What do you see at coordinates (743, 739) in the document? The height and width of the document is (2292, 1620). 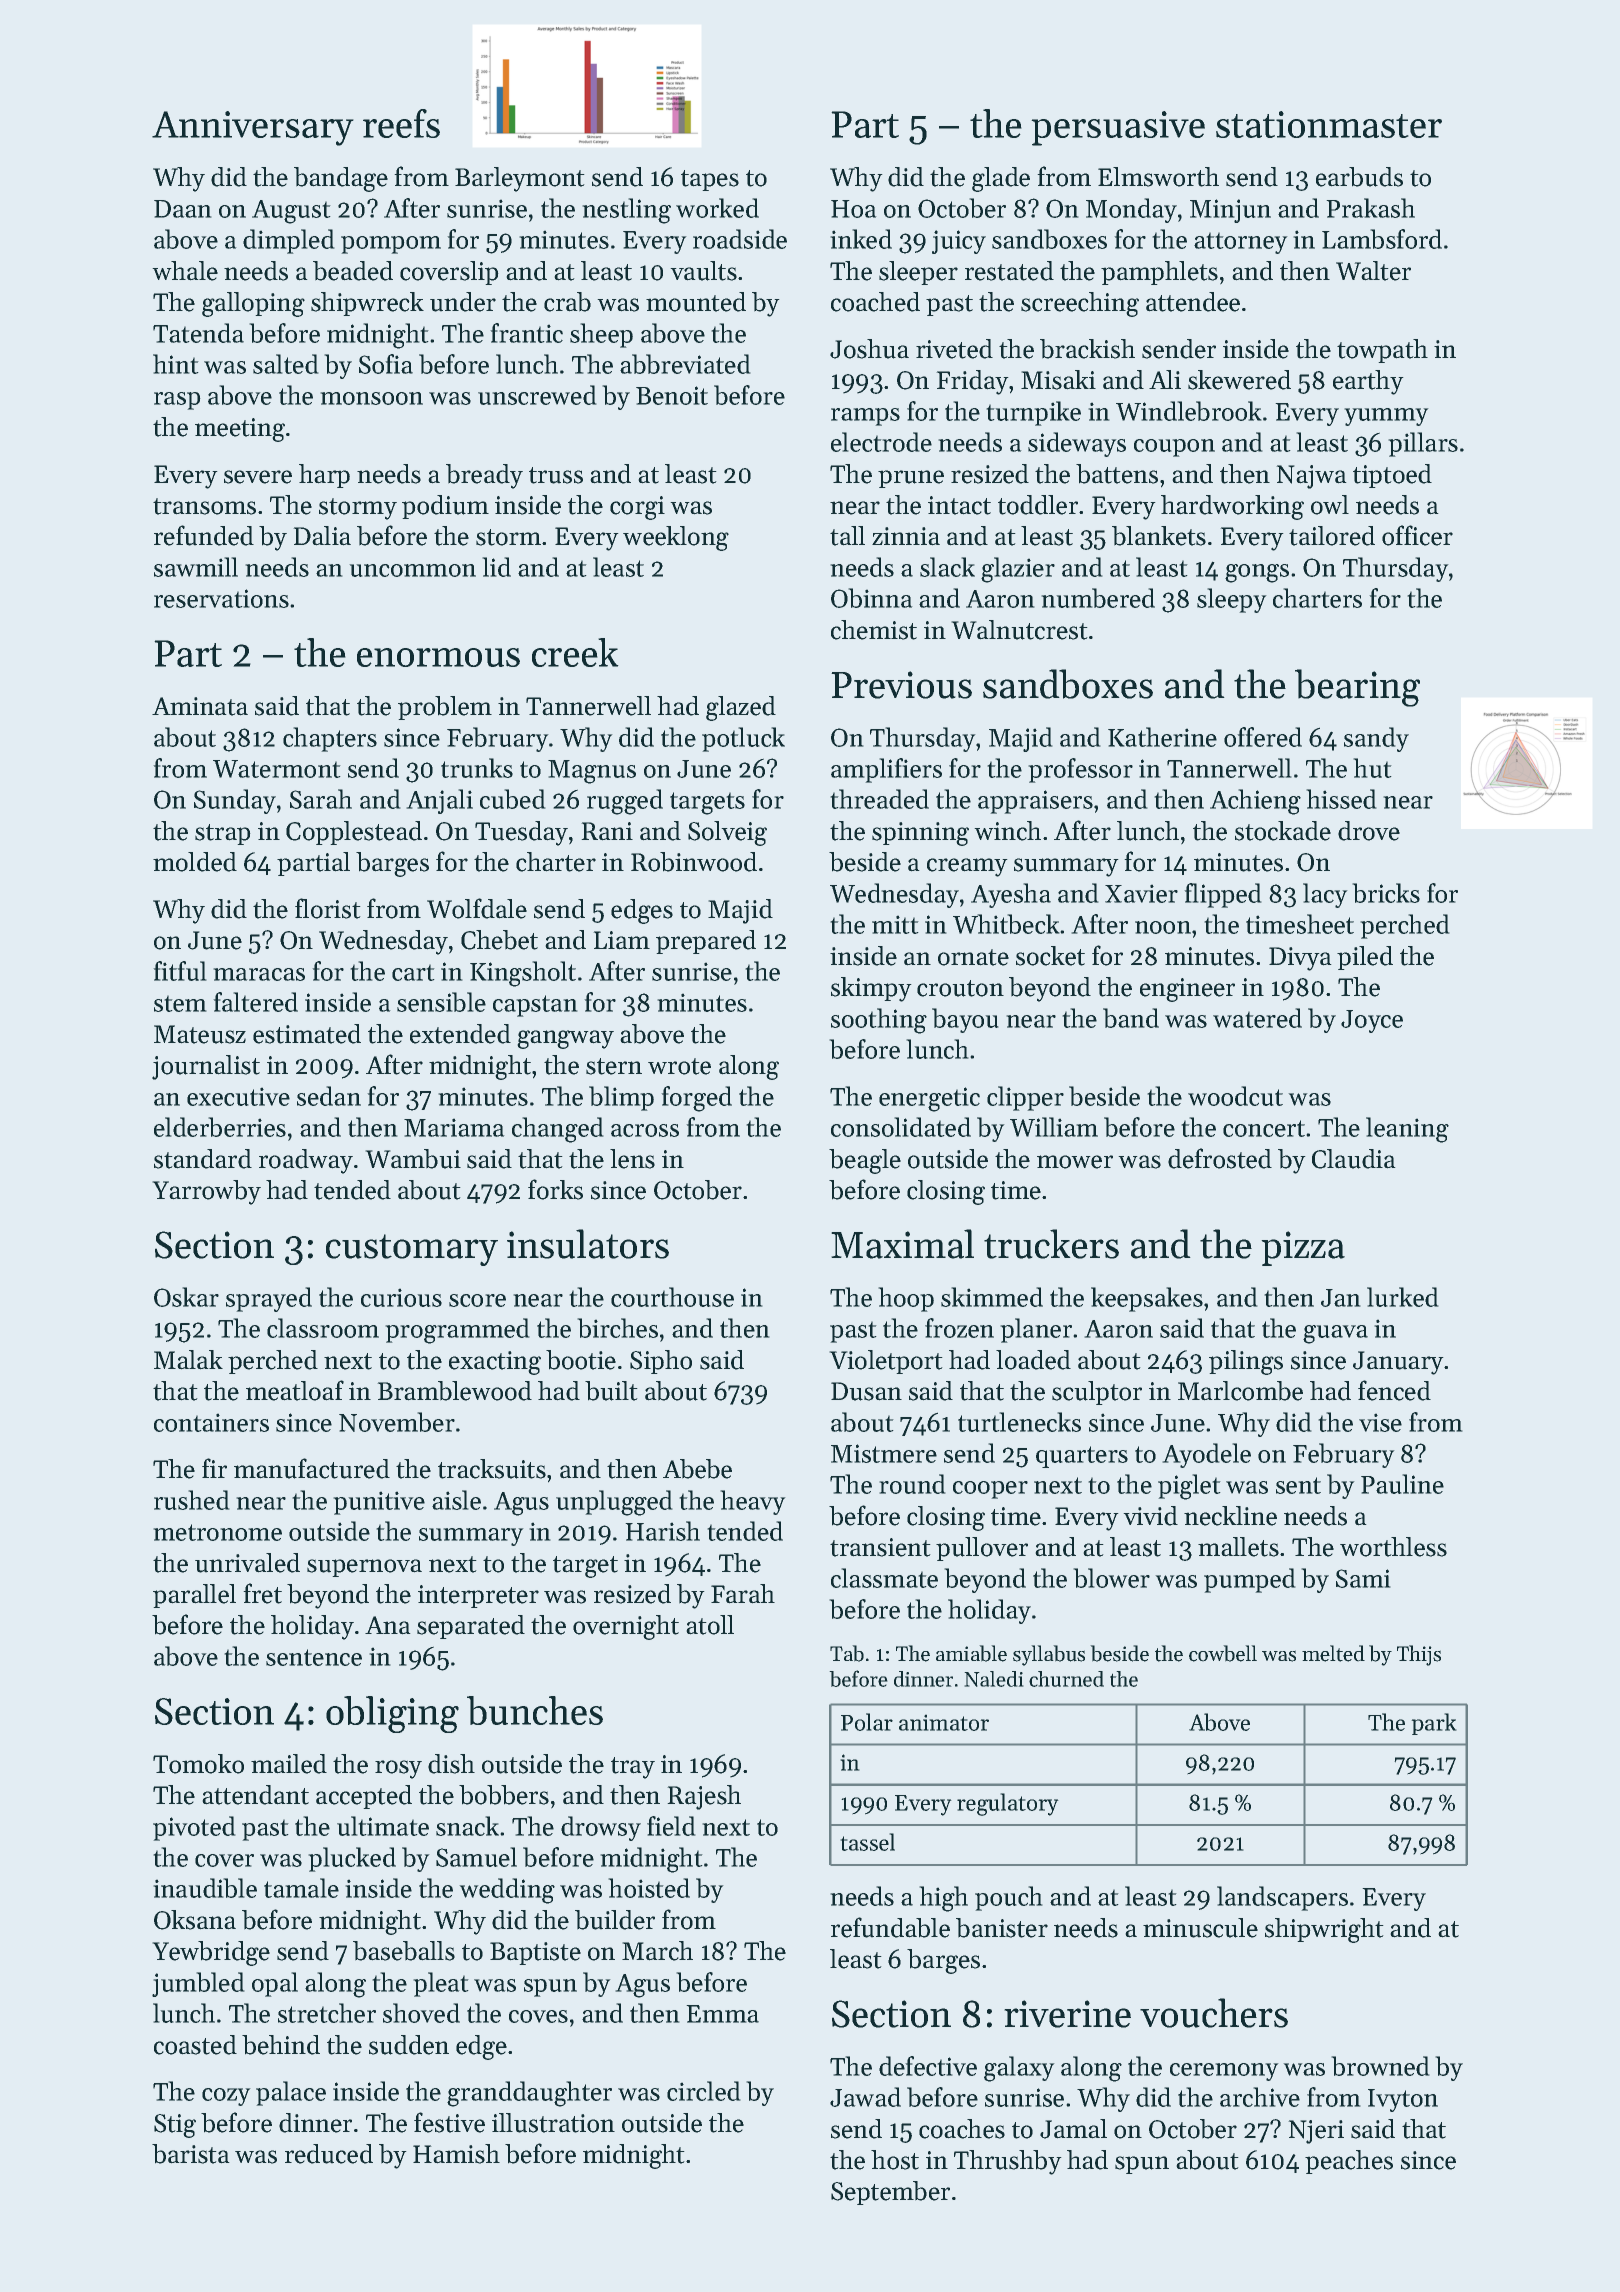 I see `potluck` at bounding box center [743, 739].
